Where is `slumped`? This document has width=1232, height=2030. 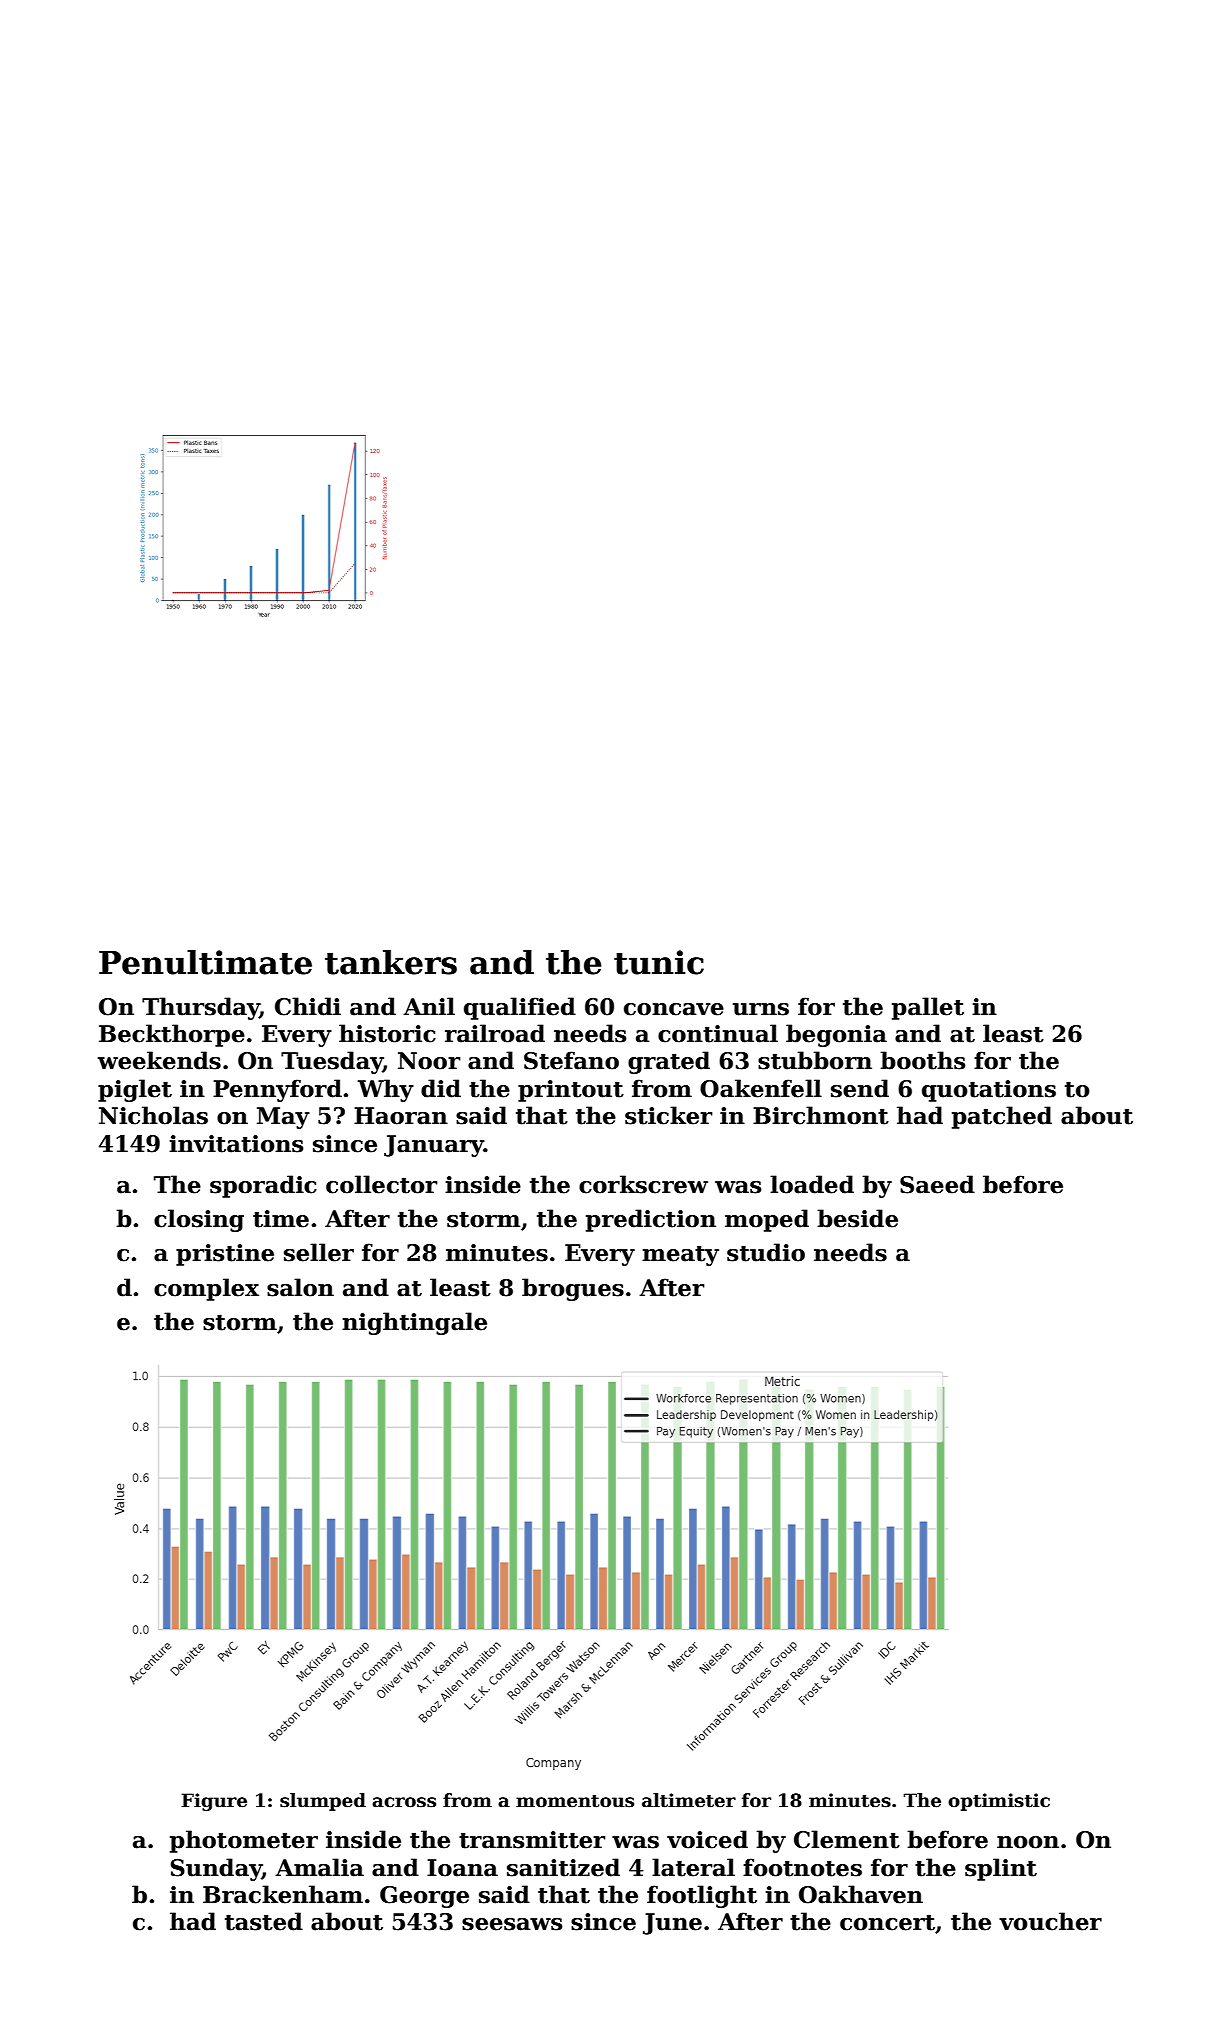 slumped is located at coordinates (323, 1802).
